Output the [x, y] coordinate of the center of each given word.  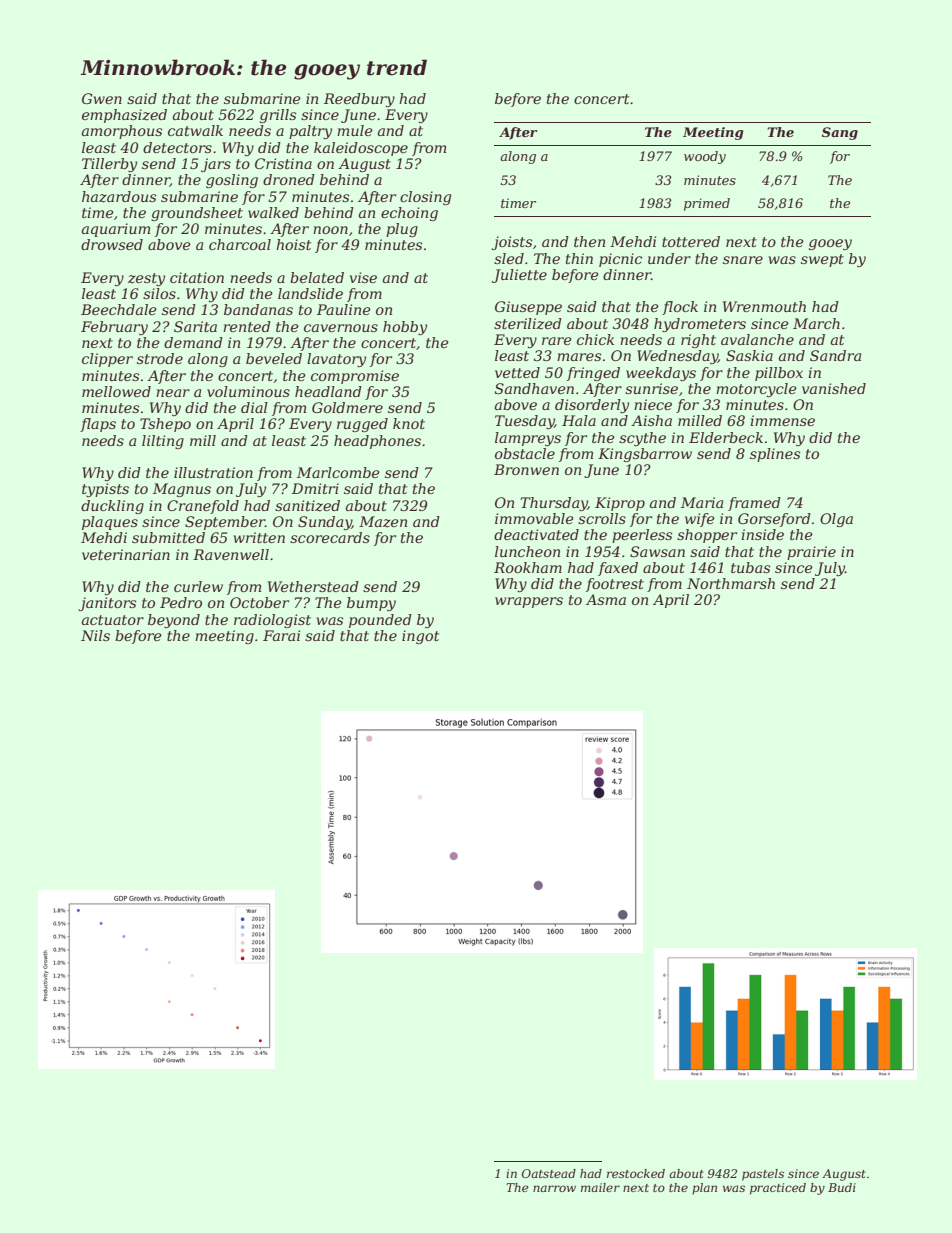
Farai [281, 635]
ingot [420, 637]
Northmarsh [731, 583]
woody [705, 157]
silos [159, 293]
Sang [840, 133]
